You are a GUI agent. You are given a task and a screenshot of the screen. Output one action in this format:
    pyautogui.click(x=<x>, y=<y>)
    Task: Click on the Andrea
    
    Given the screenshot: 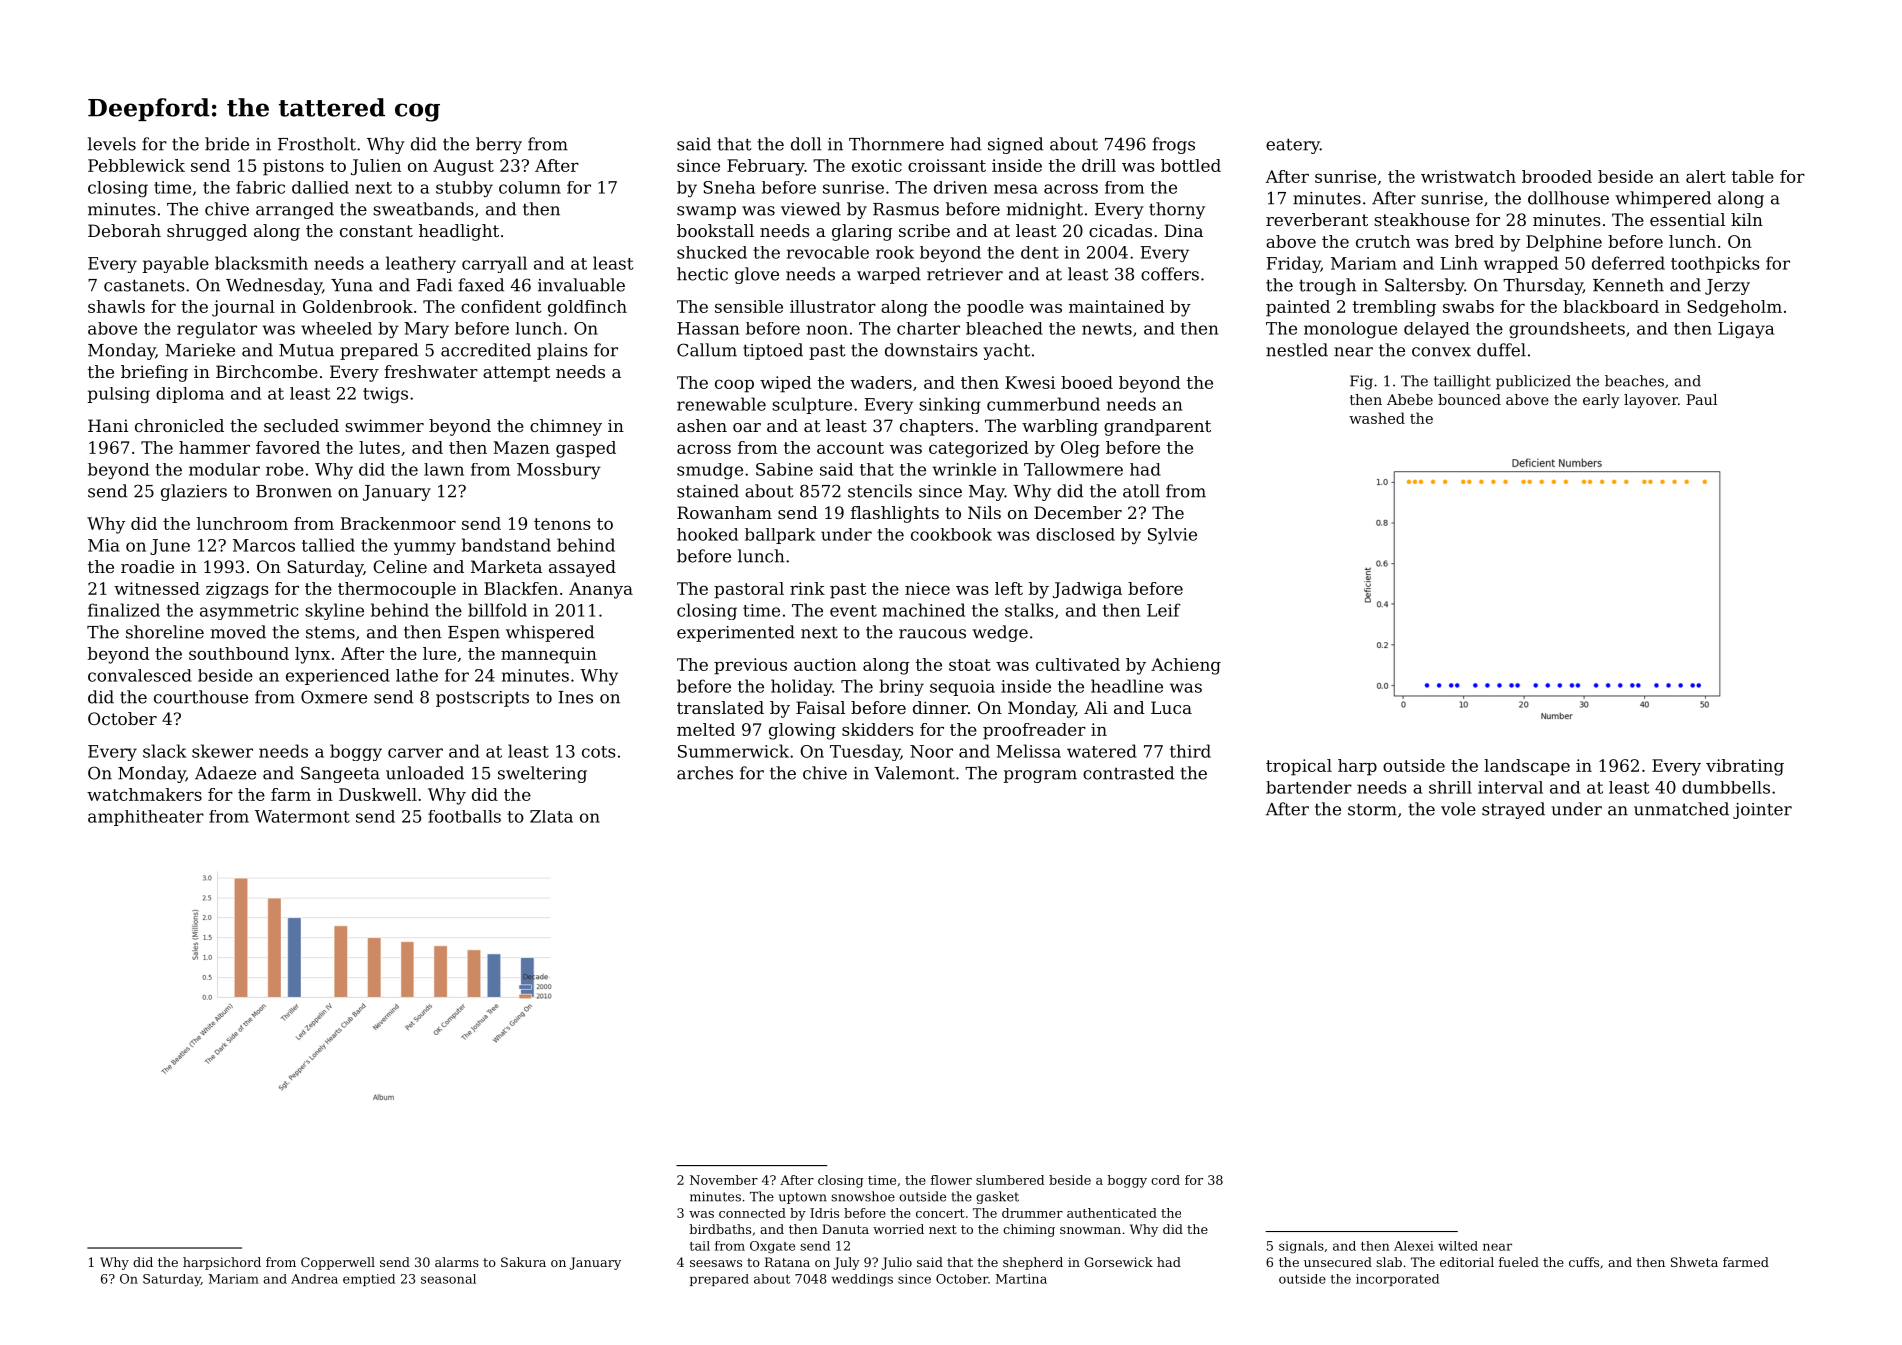 What is the action you would take?
    pyautogui.click(x=314, y=1279)
